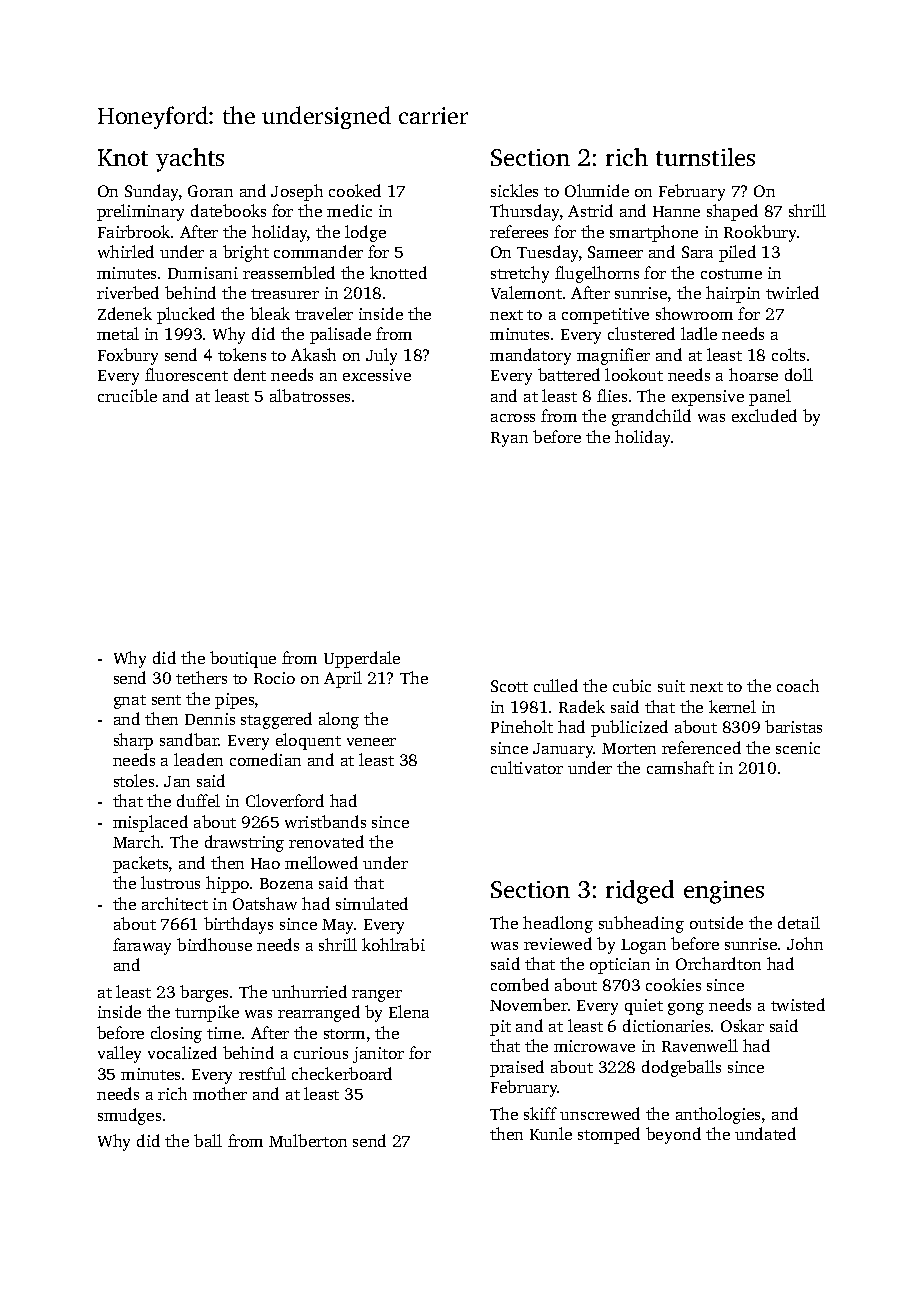 The image size is (924, 1311). I want to click on valley, so click(119, 1054).
